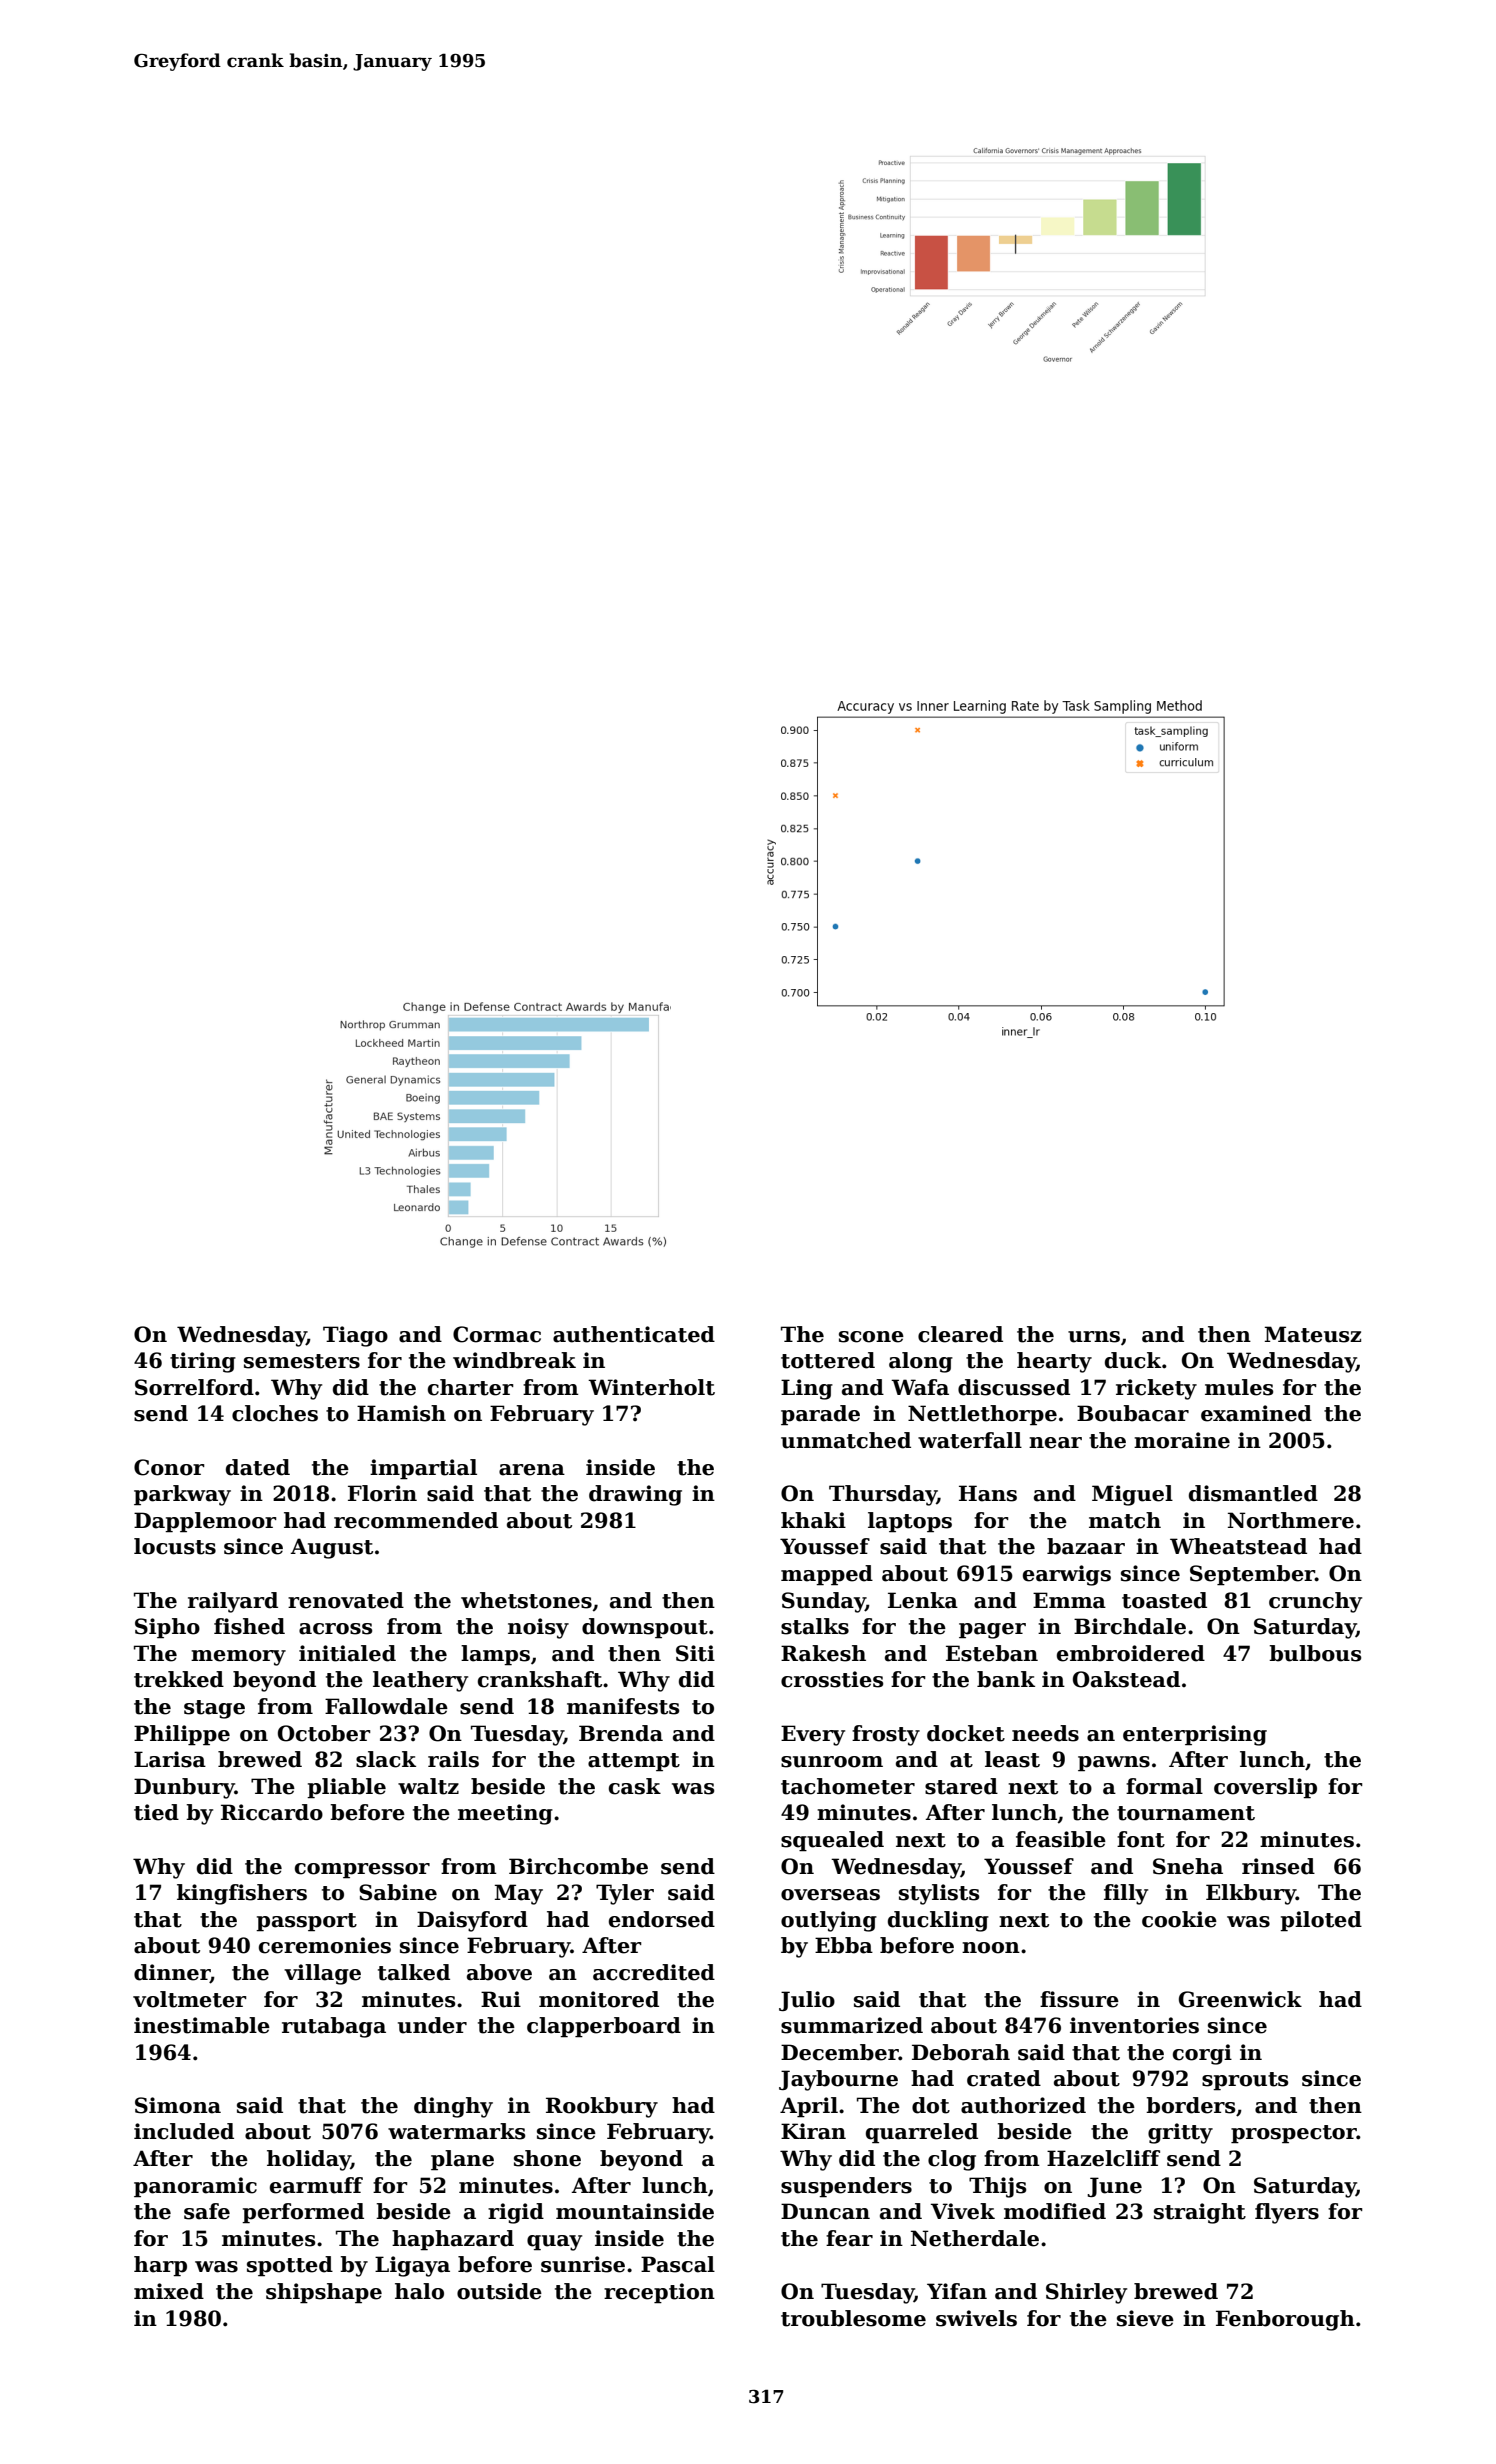 Image resolution: width=1496 pixels, height=2464 pixels. What do you see at coordinates (532, 1470) in the document?
I see `arena` at bounding box center [532, 1470].
